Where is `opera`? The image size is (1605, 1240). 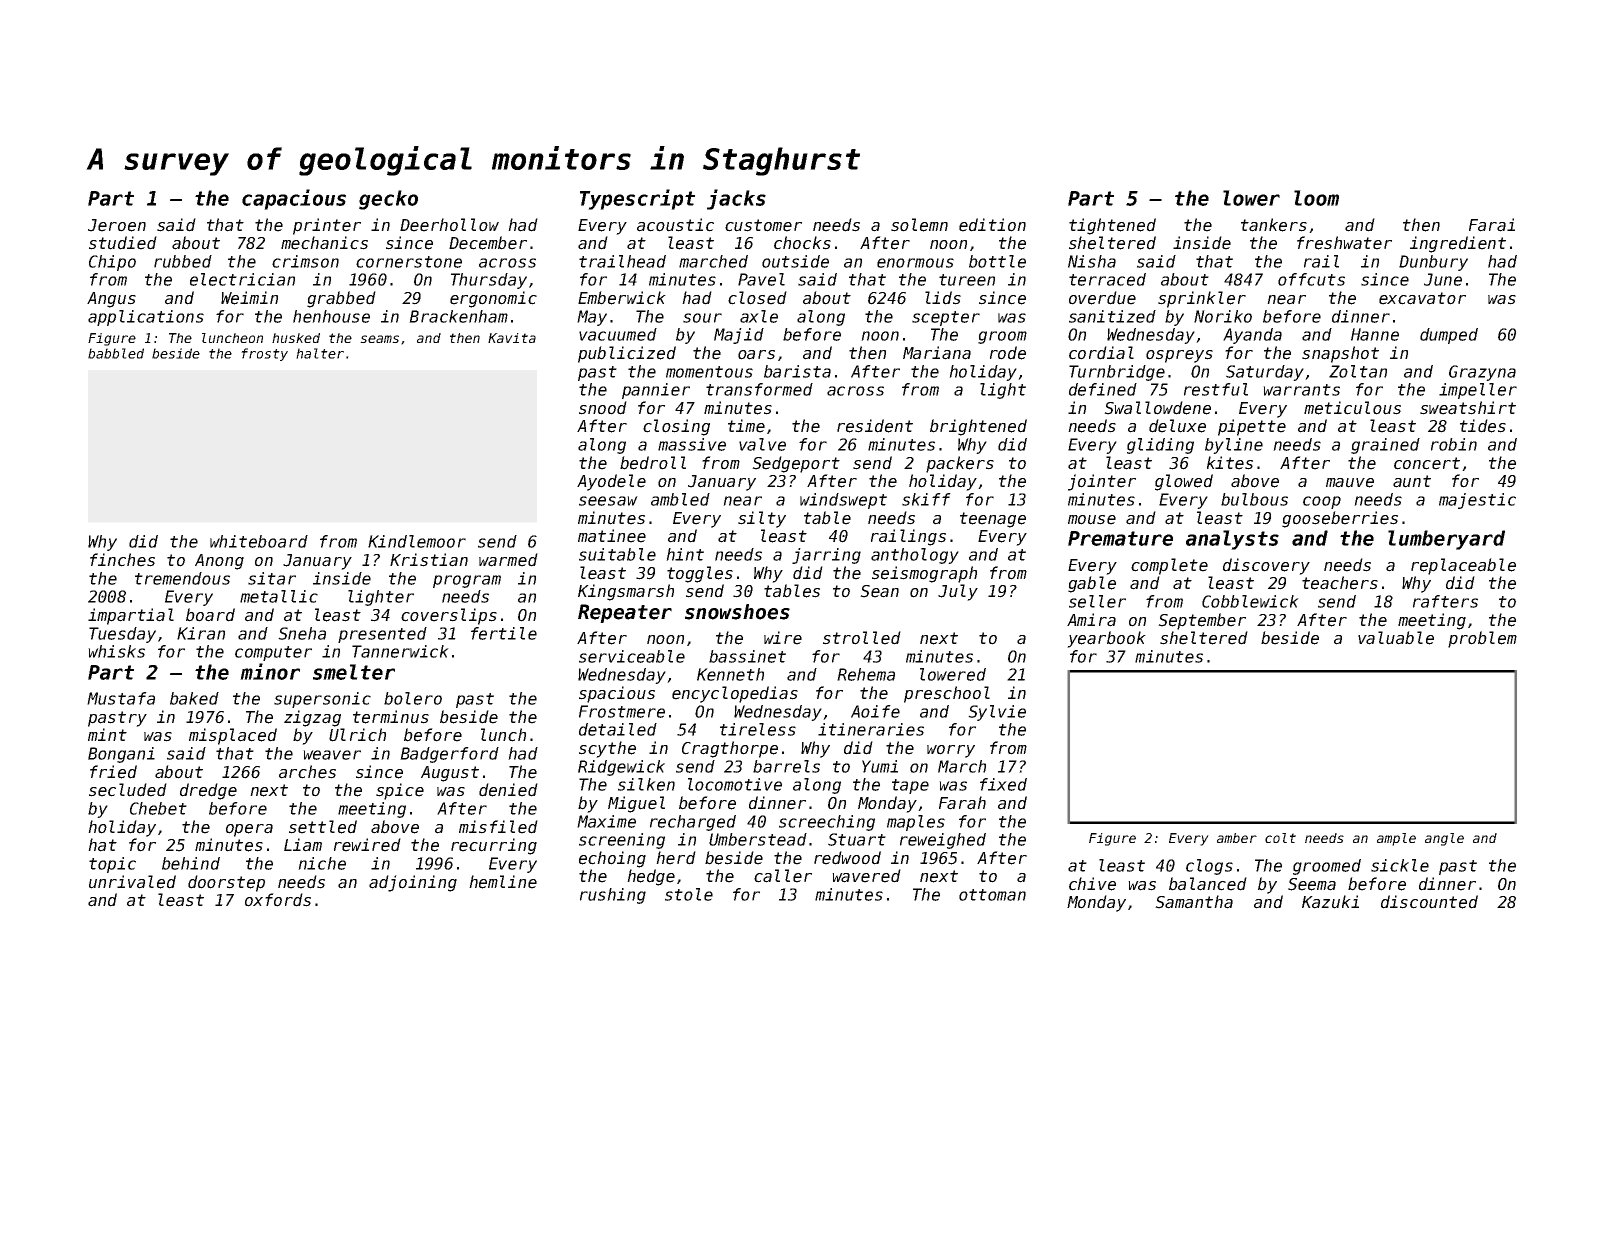 opera is located at coordinates (249, 830).
